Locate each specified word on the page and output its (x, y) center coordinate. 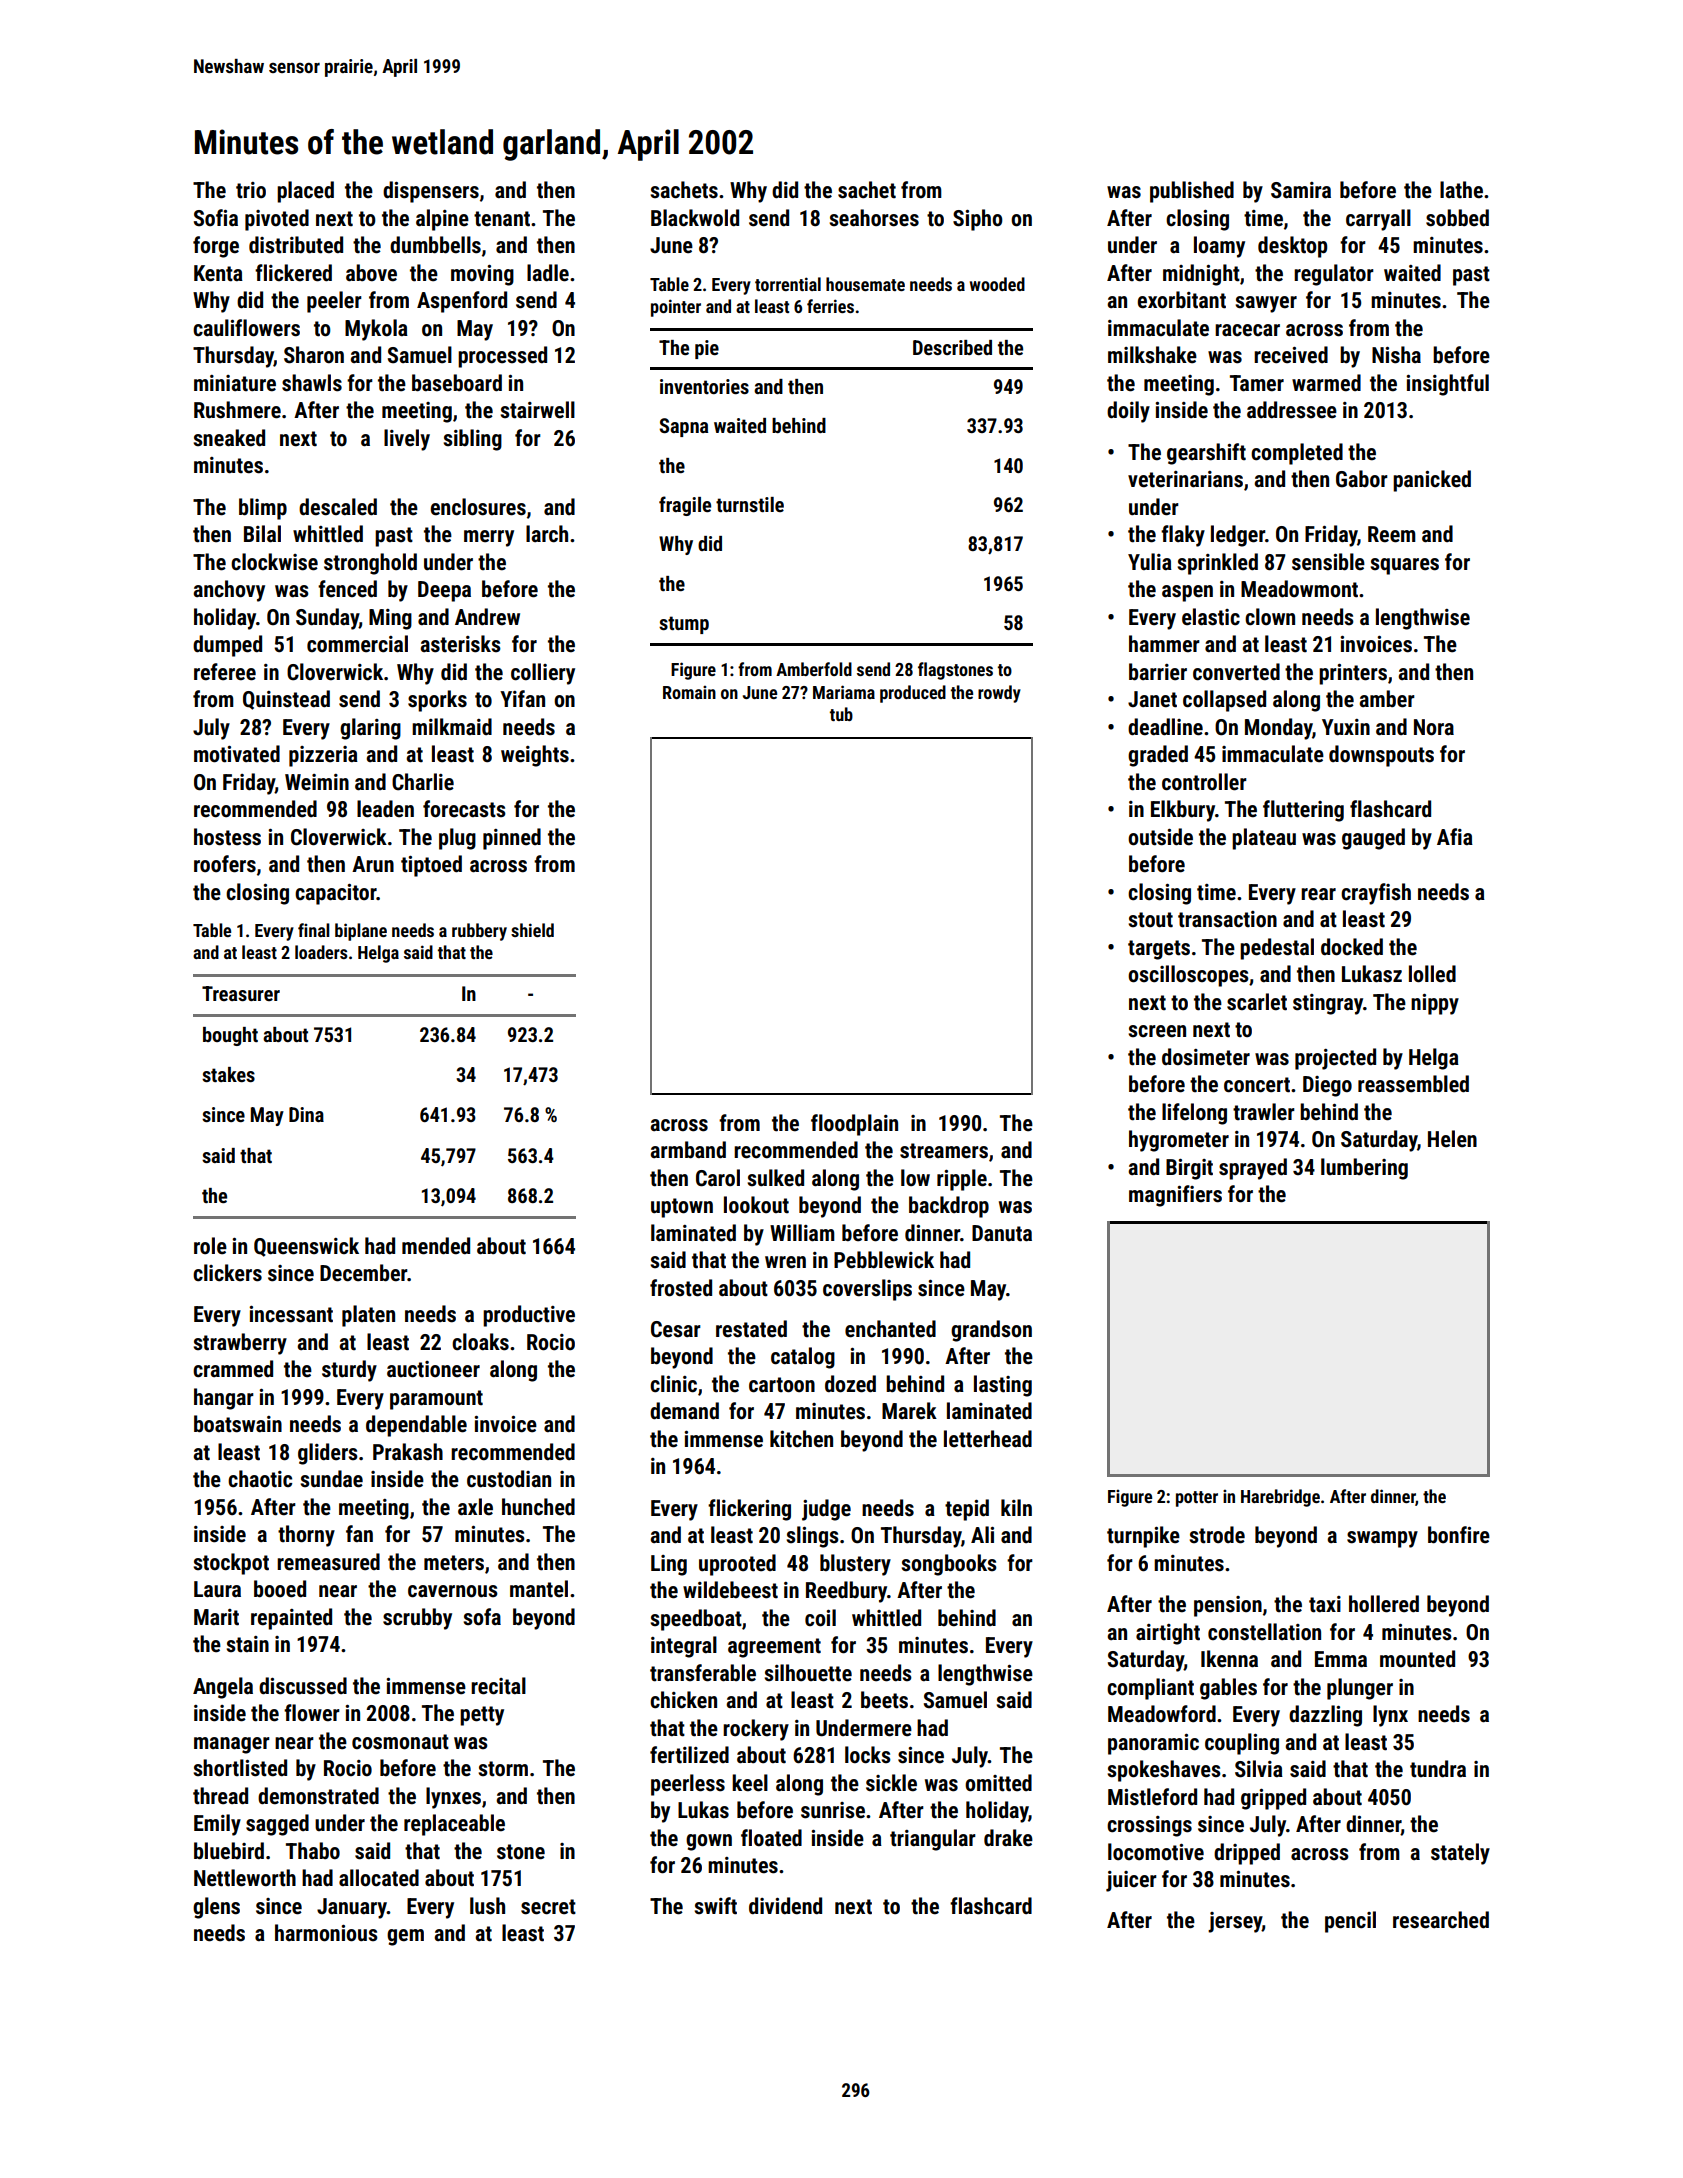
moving (482, 275)
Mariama (844, 692)
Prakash (408, 1452)
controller (1204, 782)
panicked (1432, 481)
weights (535, 756)
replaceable (454, 1825)
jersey (1235, 1922)
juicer (1131, 1881)
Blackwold (695, 218)
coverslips (867, 1290)
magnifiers (1175, 1196)
